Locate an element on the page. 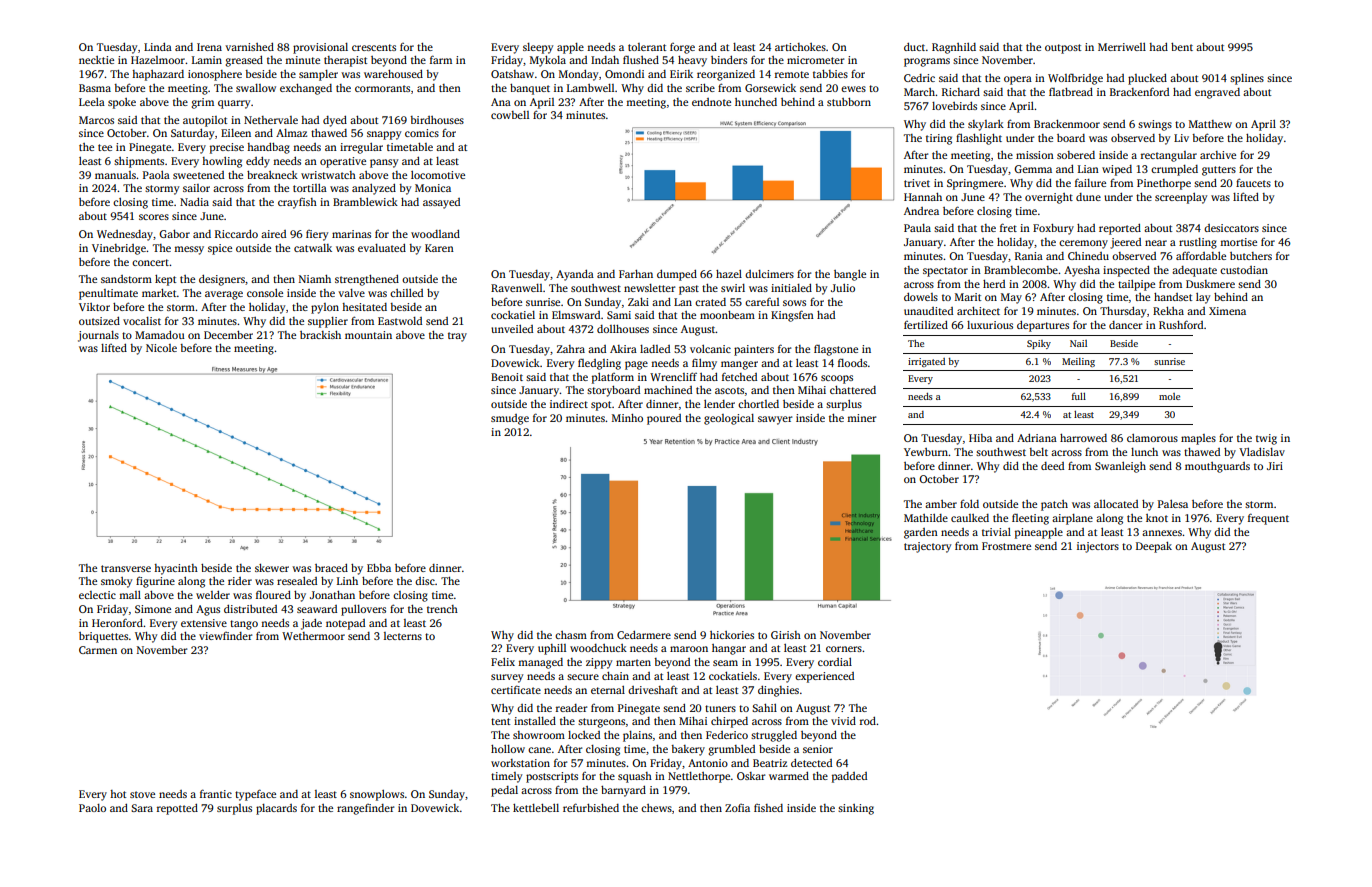 The width and height of the document is (1372, 887). vivid is located at coordinates (843, 721).
